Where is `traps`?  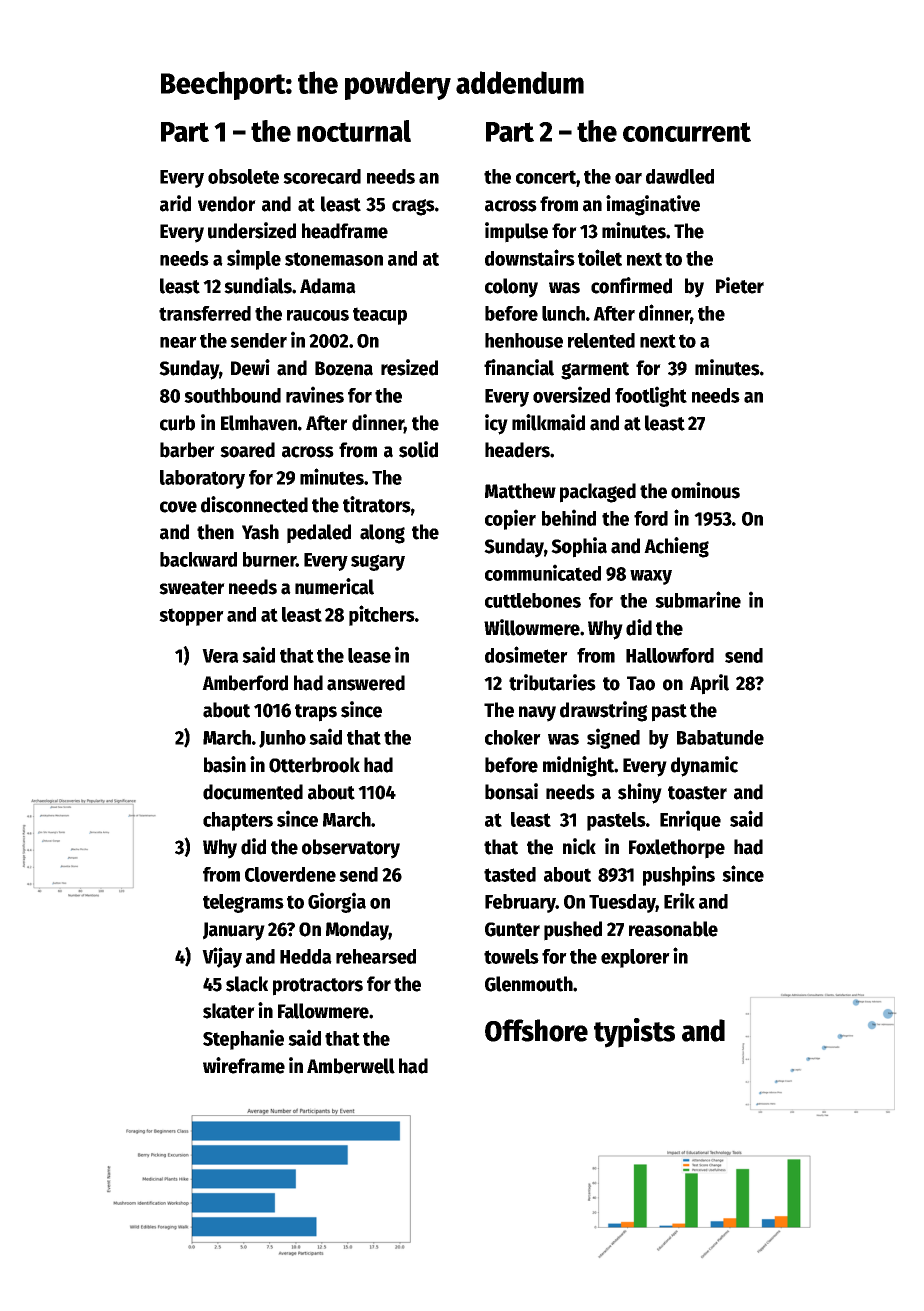
traps is located at coordinates (316, 713).
